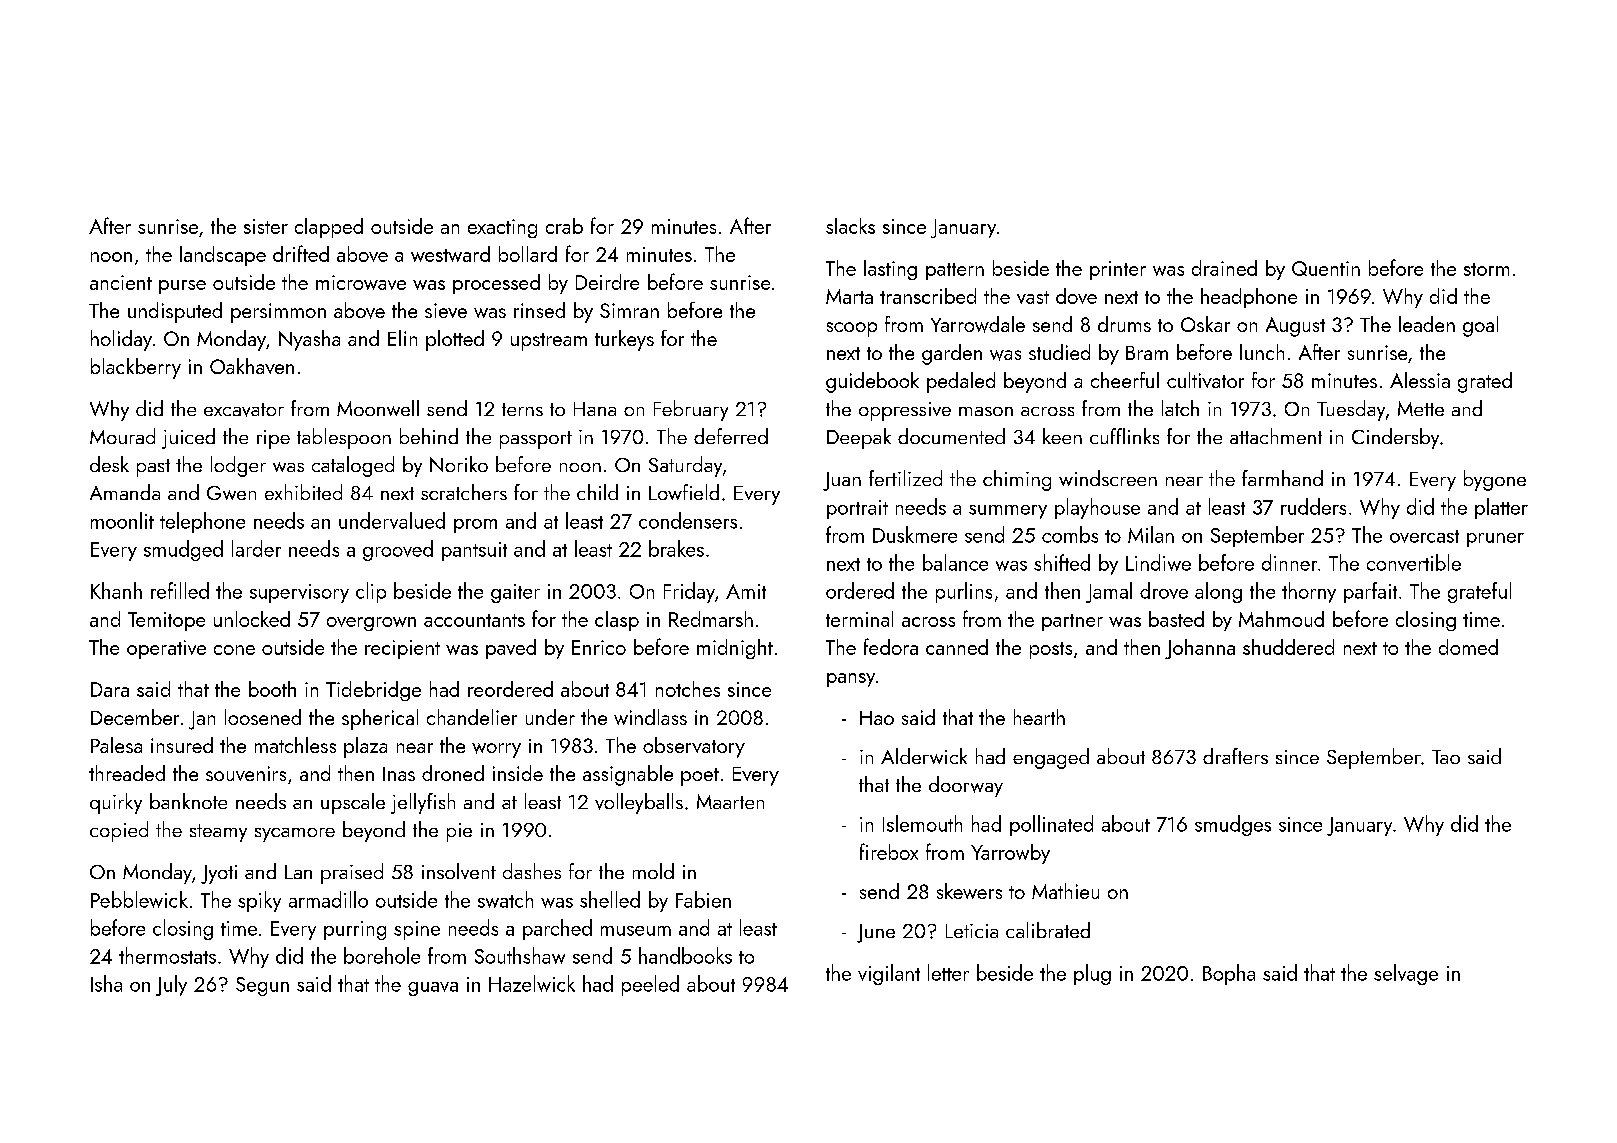  Describe the element at coordinates (1486, 269) in the page. I see `storm` at that location.
